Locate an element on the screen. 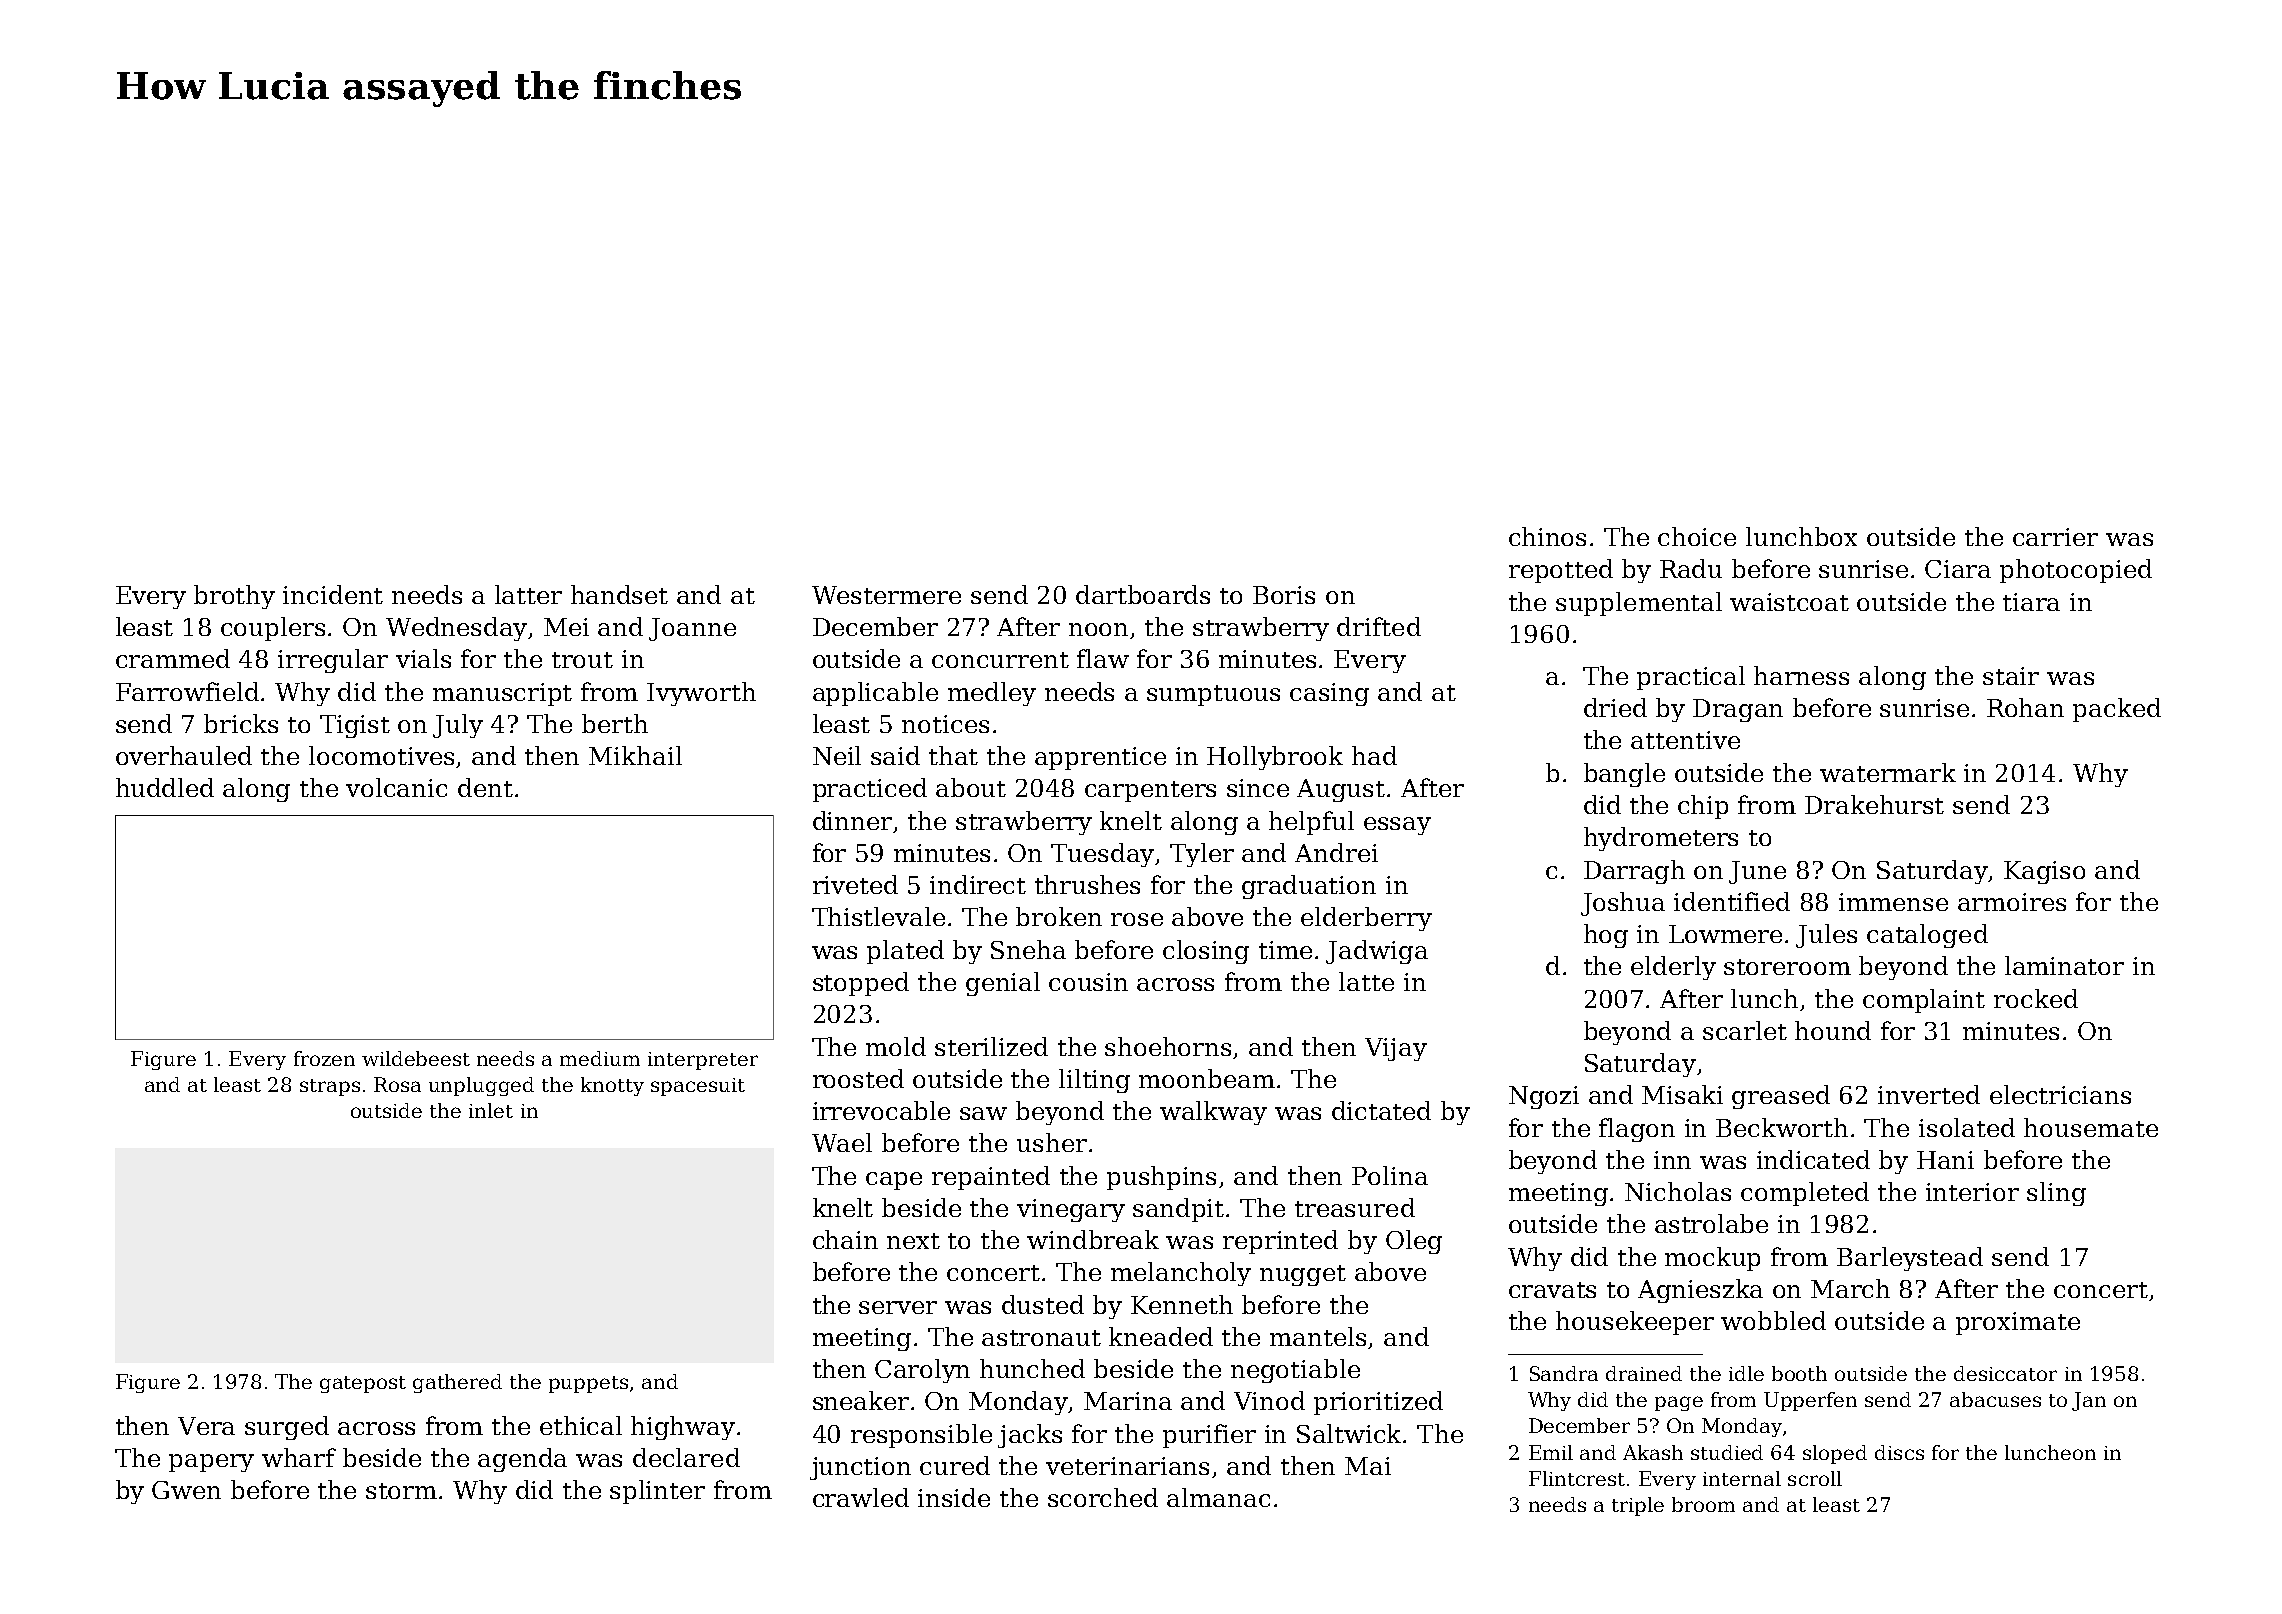  that is located at coordinates (953, 755).
